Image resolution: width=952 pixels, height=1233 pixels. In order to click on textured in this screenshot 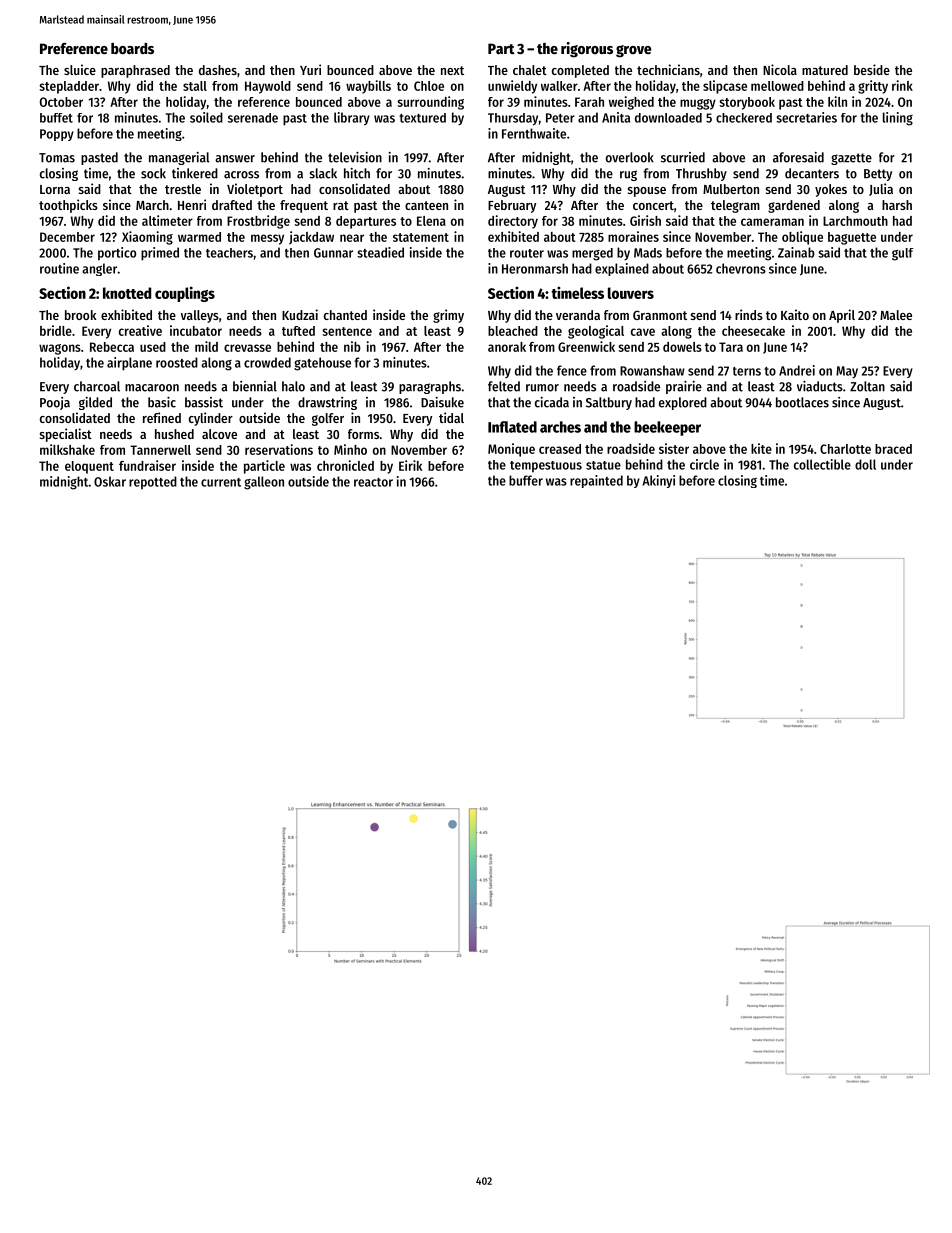, I will do `click(422, 118)`.
